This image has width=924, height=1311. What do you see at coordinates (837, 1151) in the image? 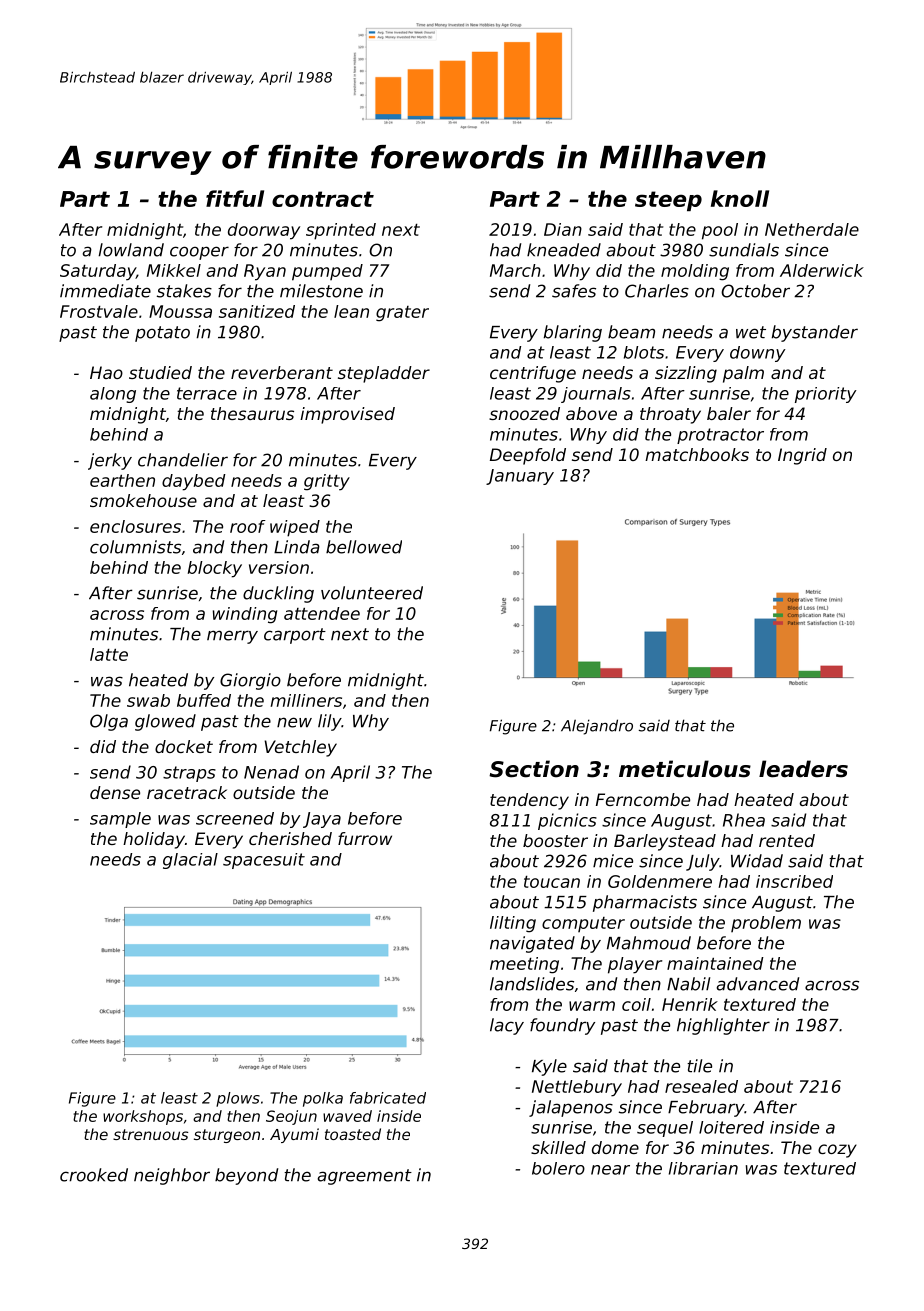
I see `cozy` at bounding box center [837, 1151].
